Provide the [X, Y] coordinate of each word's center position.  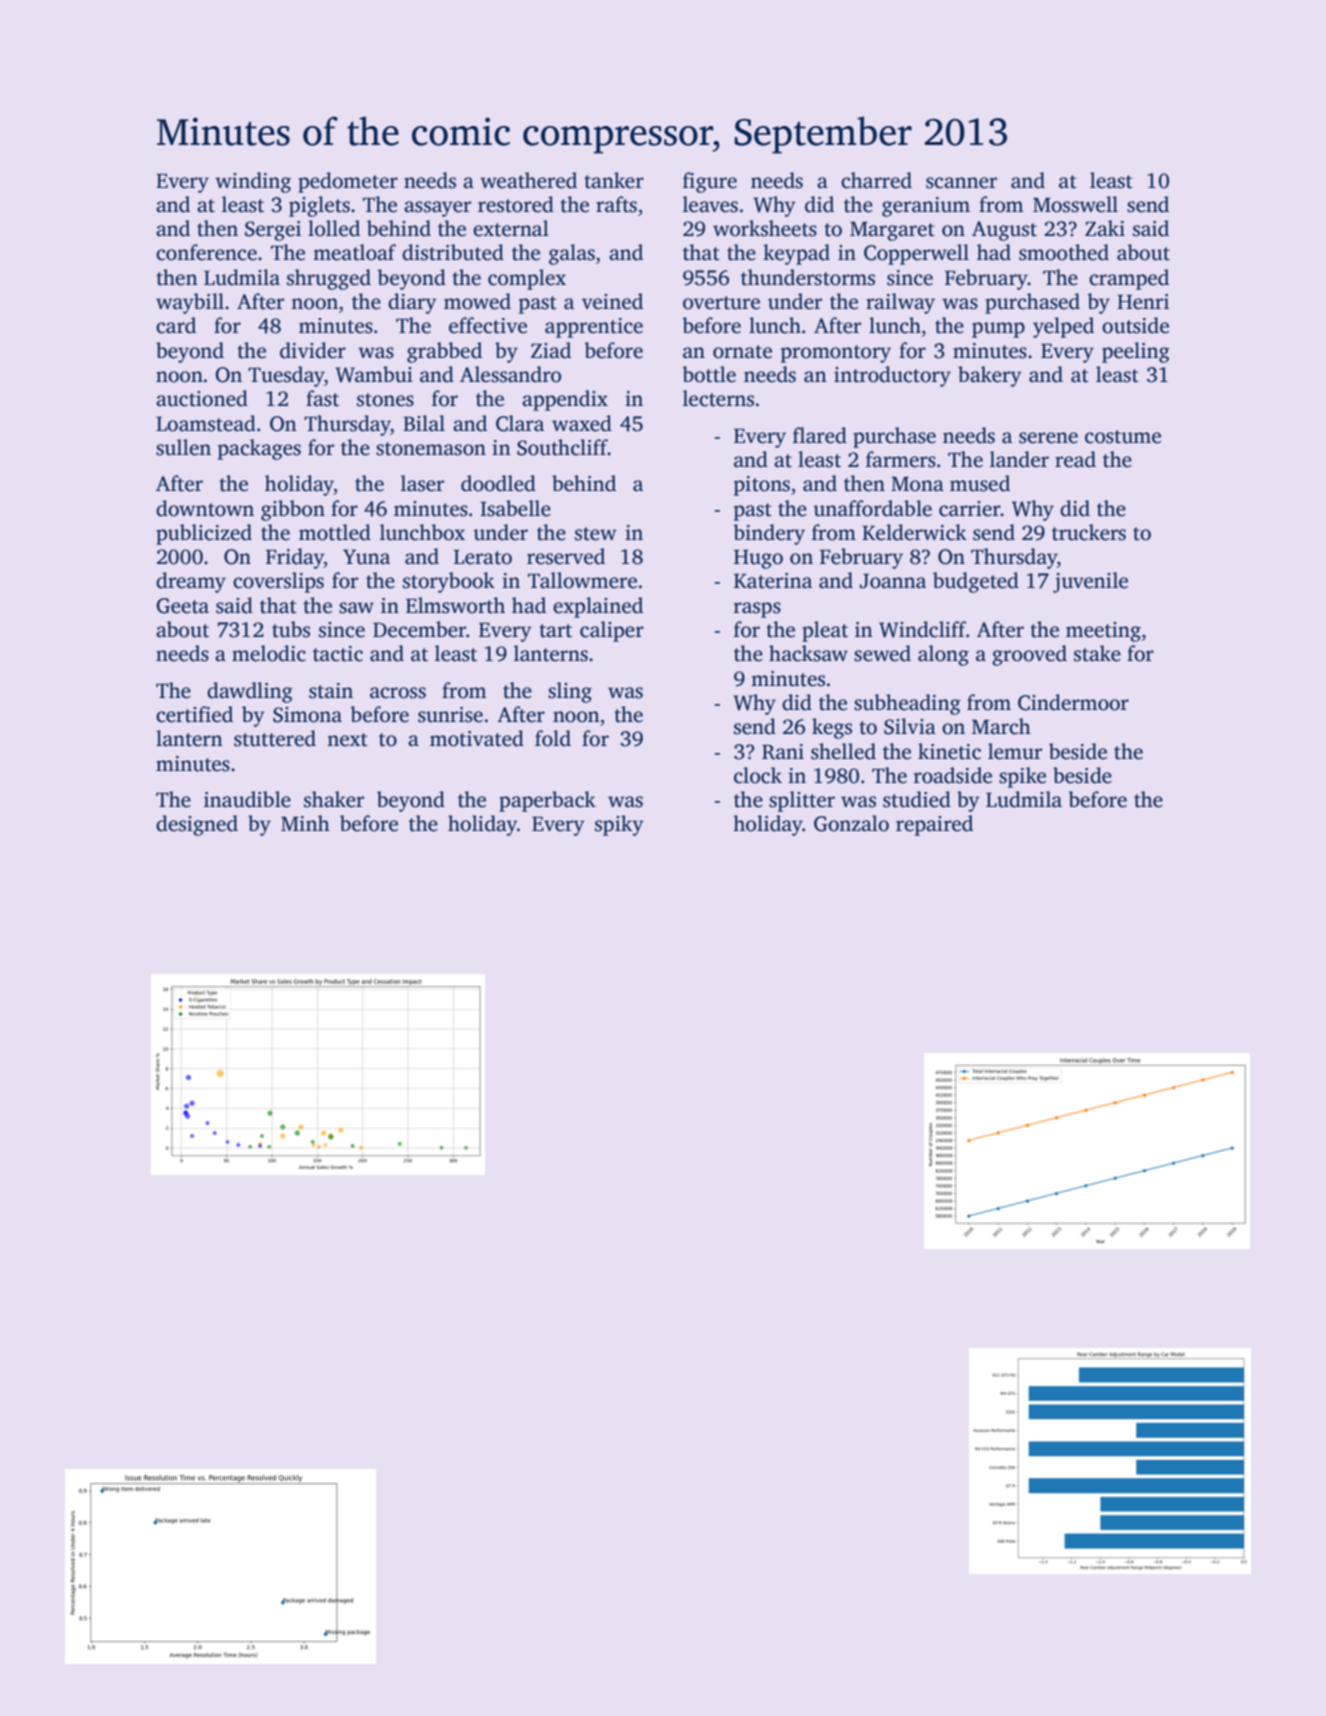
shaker [334, 799]
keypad [796, 254]
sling [570, 692]
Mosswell [1075, 204]
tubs [291, 629]
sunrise [450, 715]
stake [1097, 653]
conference [206, 252]
